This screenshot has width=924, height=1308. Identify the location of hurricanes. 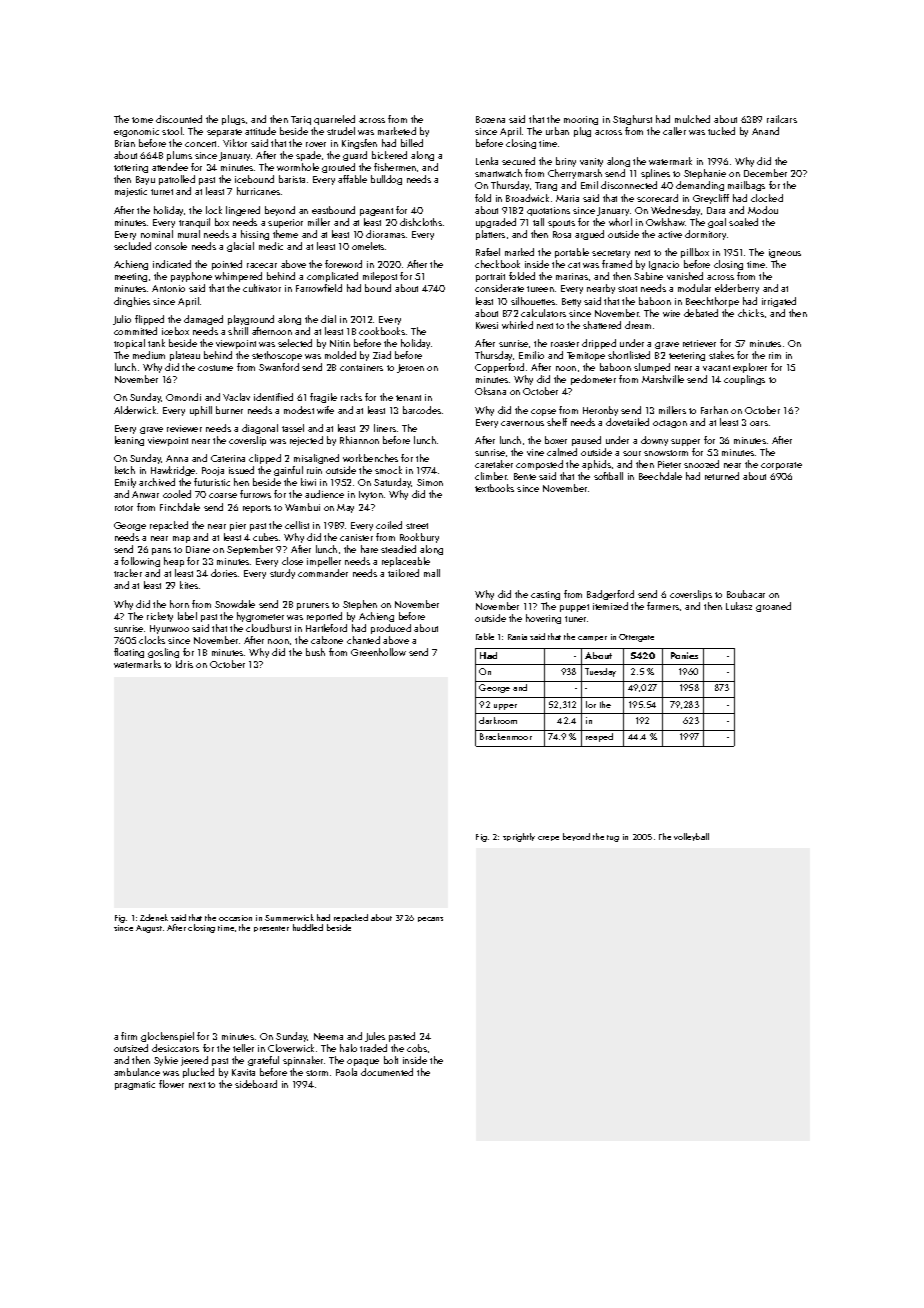
(258, 191).
